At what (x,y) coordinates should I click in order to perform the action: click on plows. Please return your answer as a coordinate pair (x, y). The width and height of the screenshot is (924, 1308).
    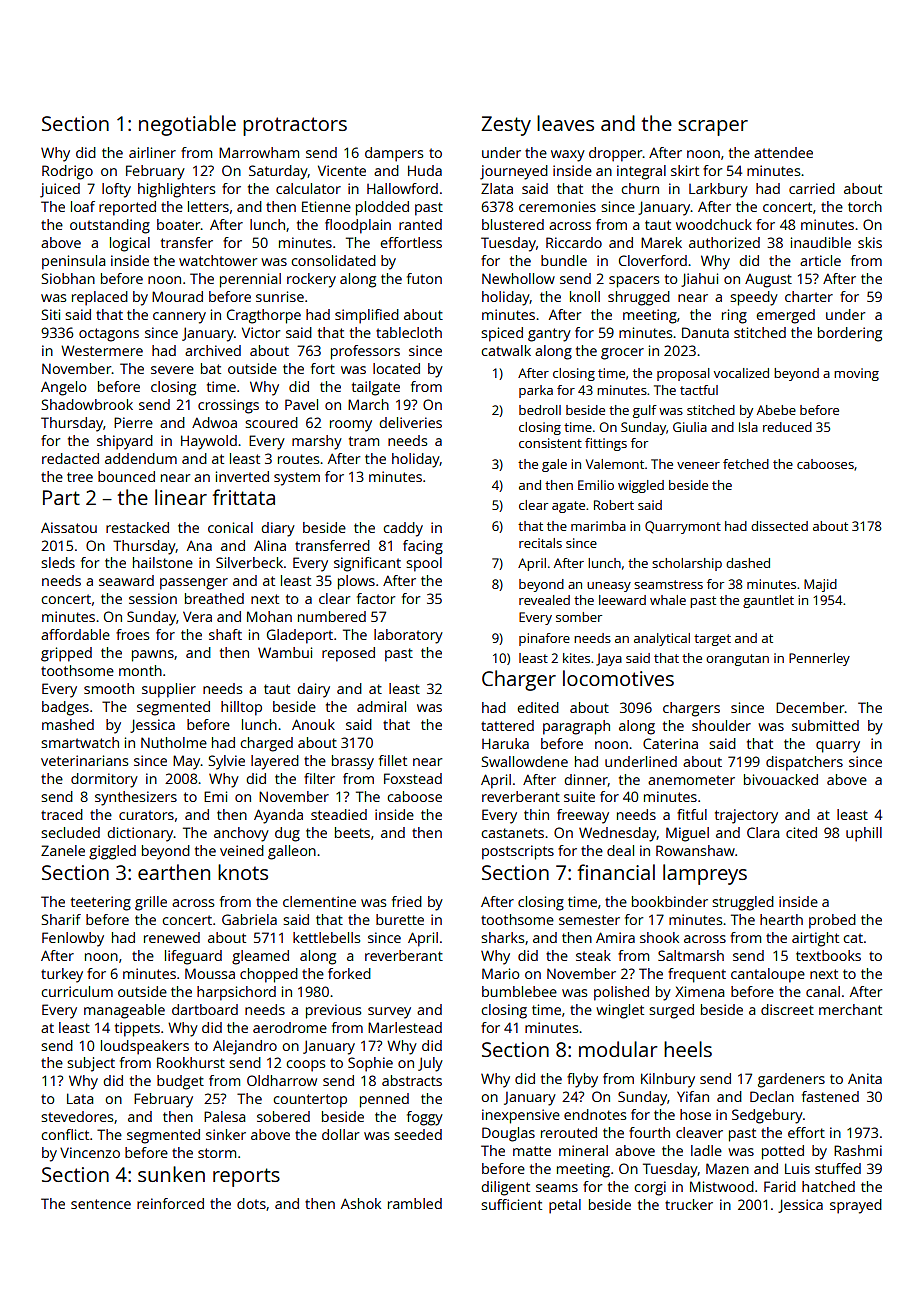
    Looking at the image, I should click on (356, 582).
